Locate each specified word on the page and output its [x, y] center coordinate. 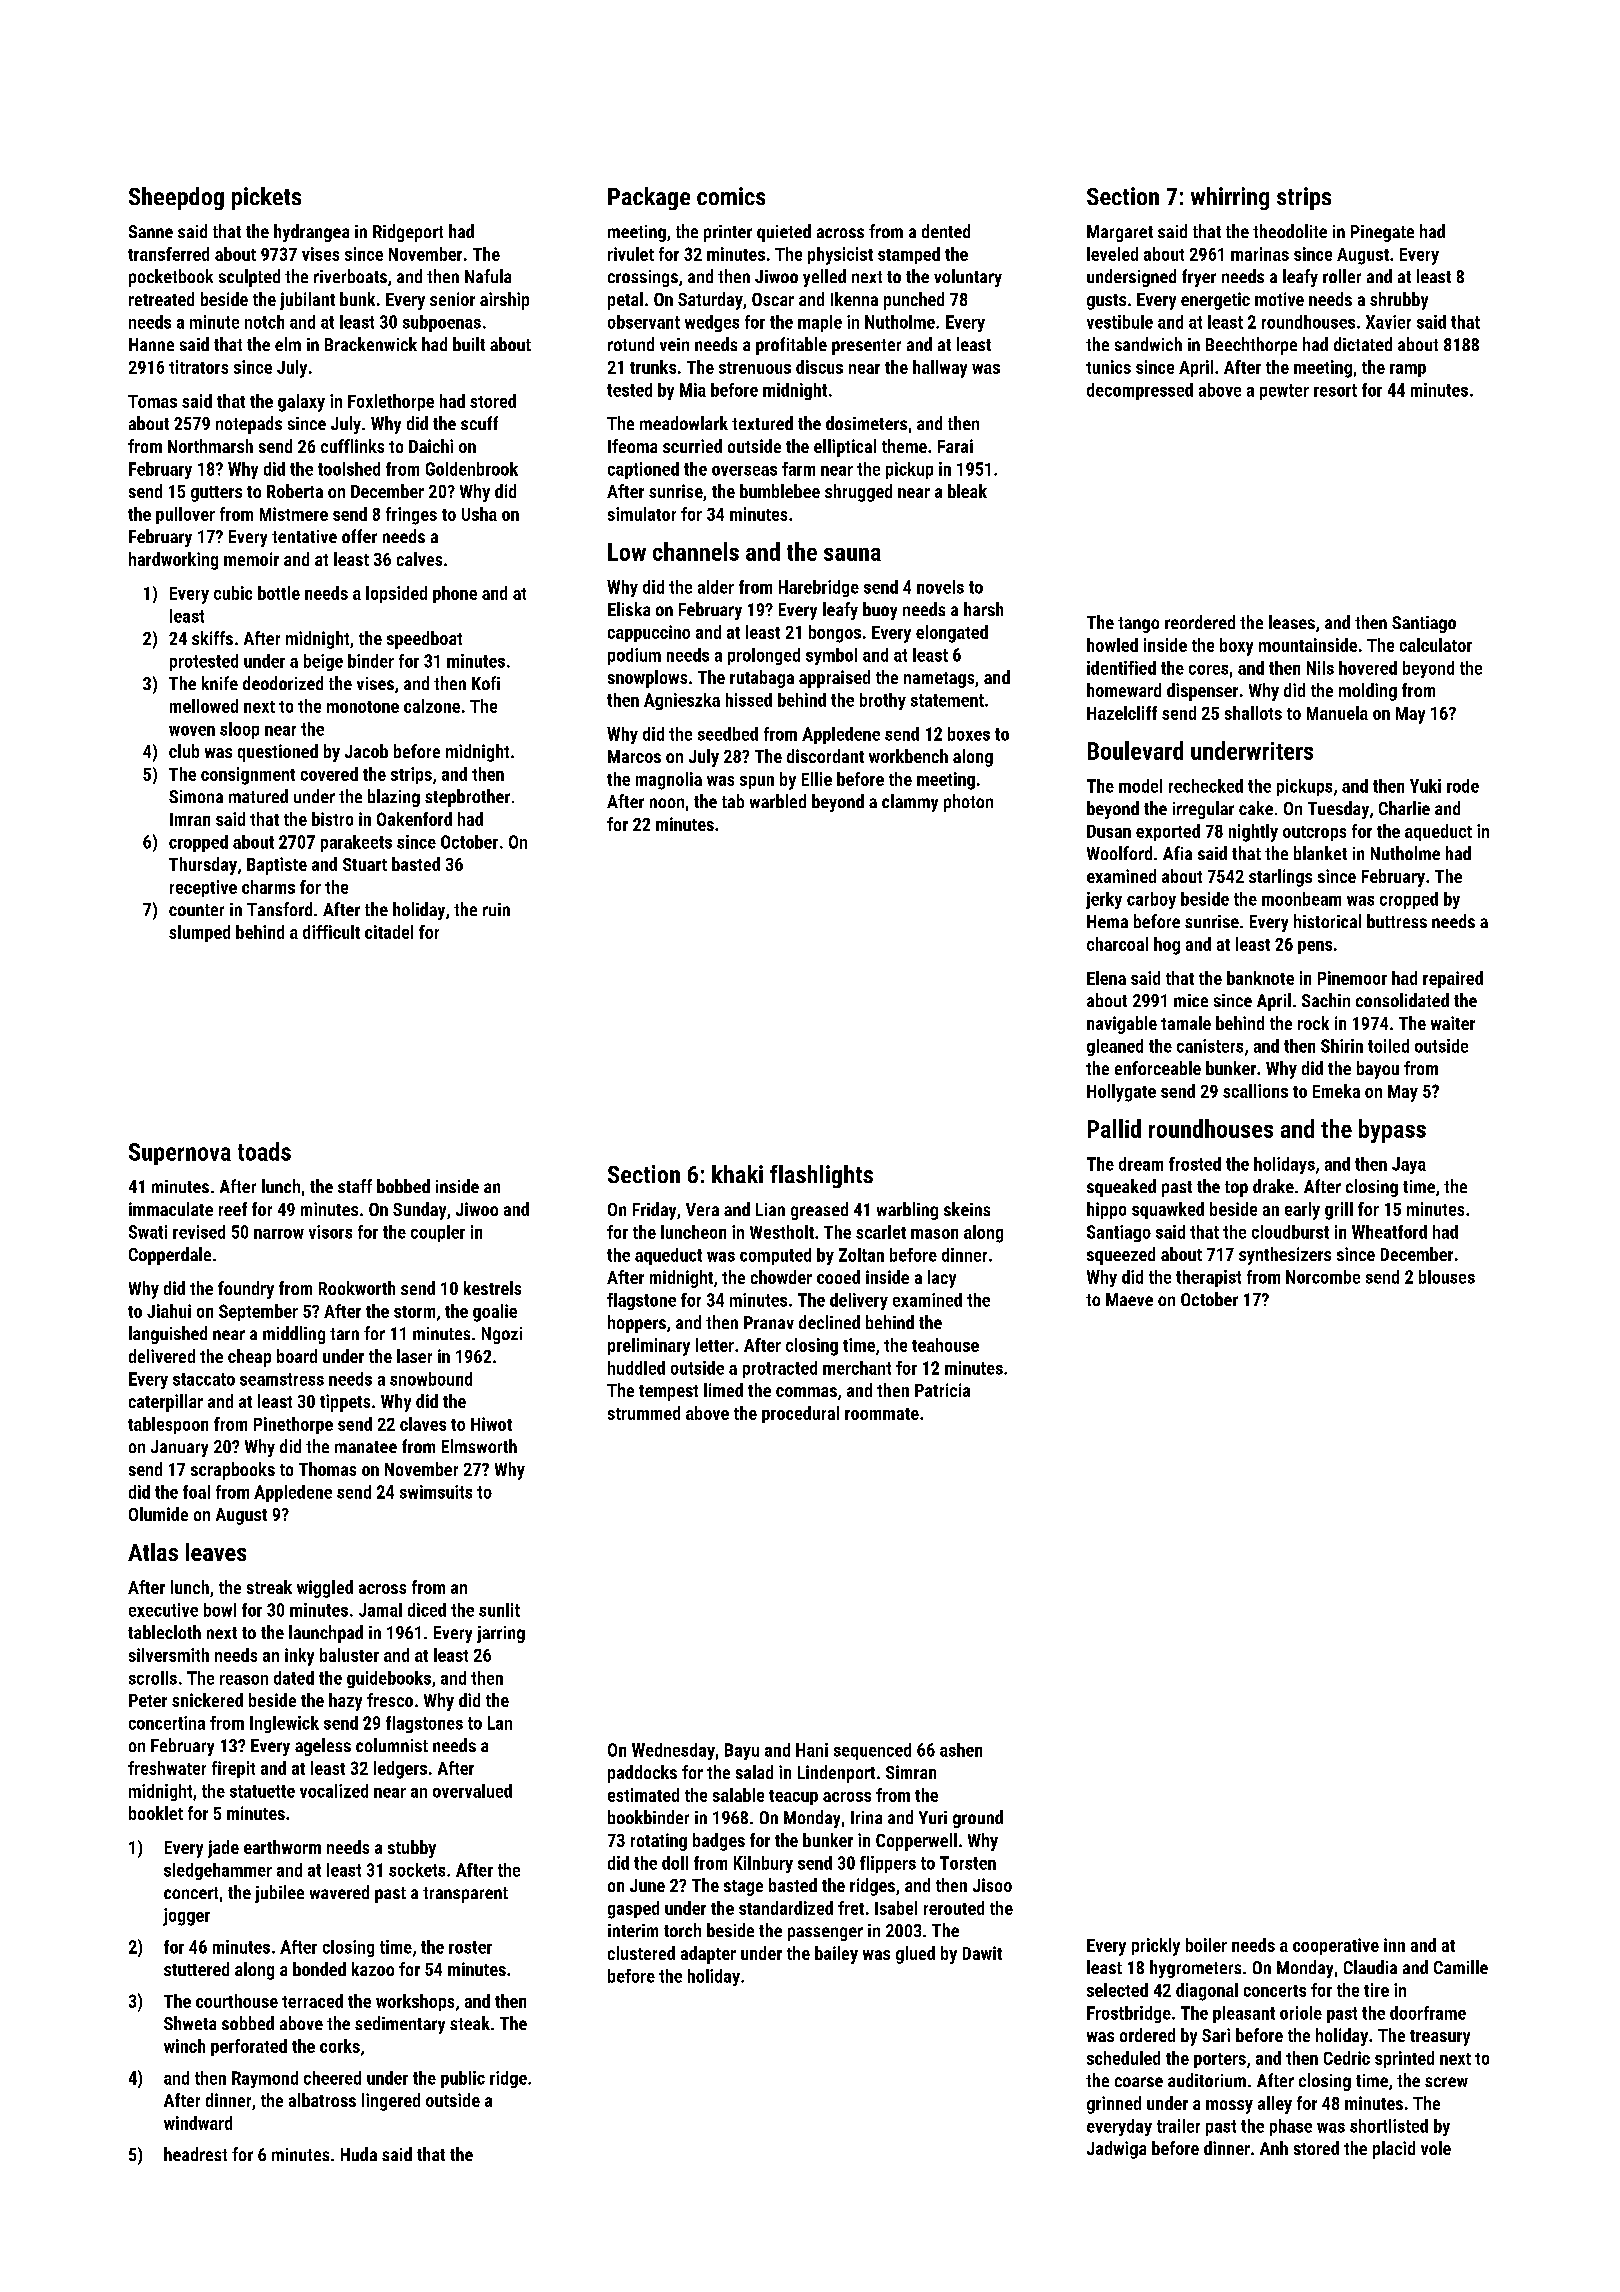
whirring [1230, 198]
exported [1168, 832]
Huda [359, 2154]
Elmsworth [479, 1446]
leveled [1112, 254]
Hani [812, 1750]
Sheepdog [176, 198]
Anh [1274, 2148]
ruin [496, 909]
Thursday [203, 866]
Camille [1461, 1967]
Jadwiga [1116, 2150]
